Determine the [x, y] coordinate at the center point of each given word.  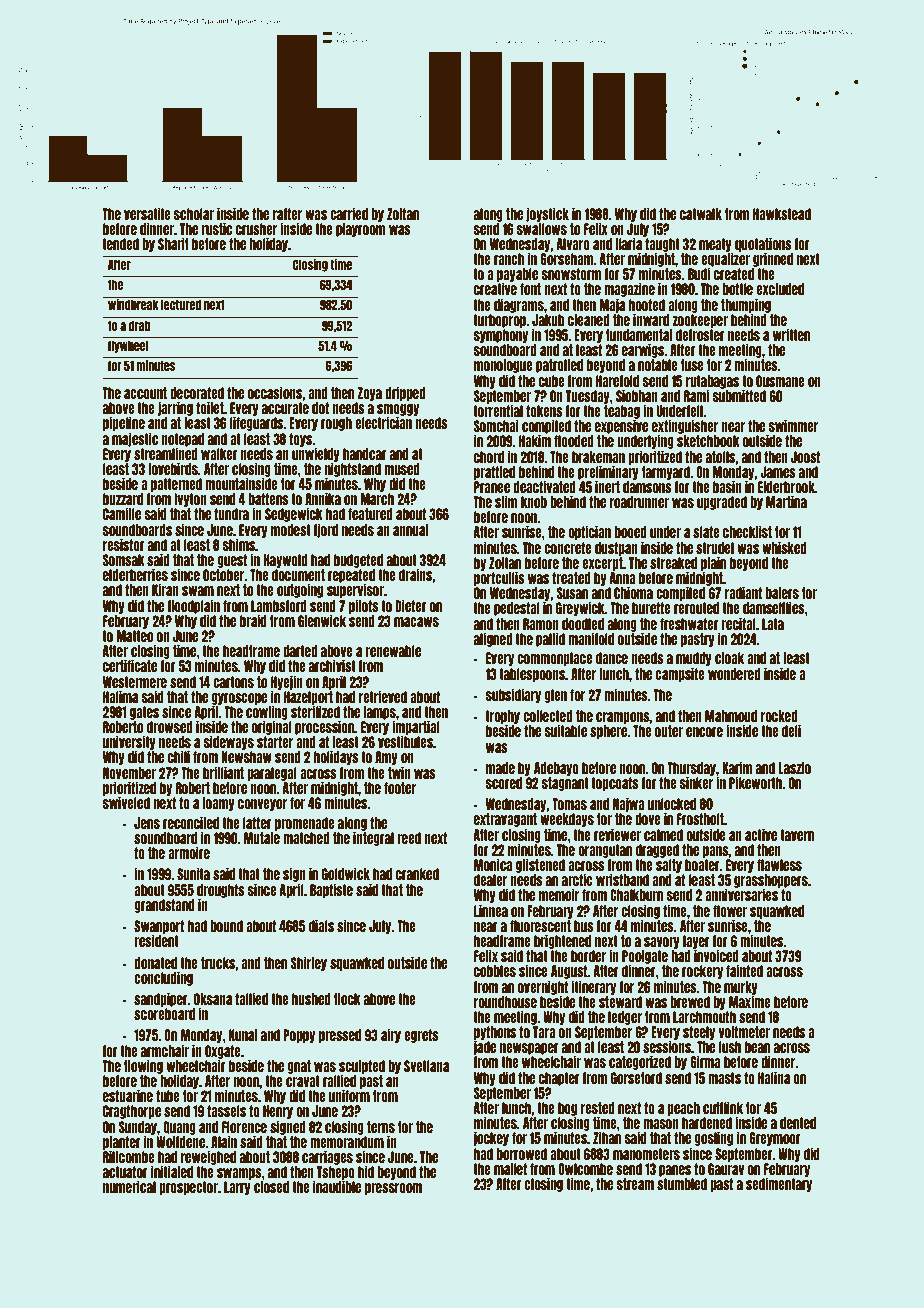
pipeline [124, 423]
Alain [224, 1141]
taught [662, 245]
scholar [194, 214]
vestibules [405, 741]
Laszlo [794, 768]
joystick [547, 214]
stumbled [682, 1184]
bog [567, 1109]
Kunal [243, 1035]
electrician [383, 423]
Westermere [135, 682]
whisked [784, 547]
